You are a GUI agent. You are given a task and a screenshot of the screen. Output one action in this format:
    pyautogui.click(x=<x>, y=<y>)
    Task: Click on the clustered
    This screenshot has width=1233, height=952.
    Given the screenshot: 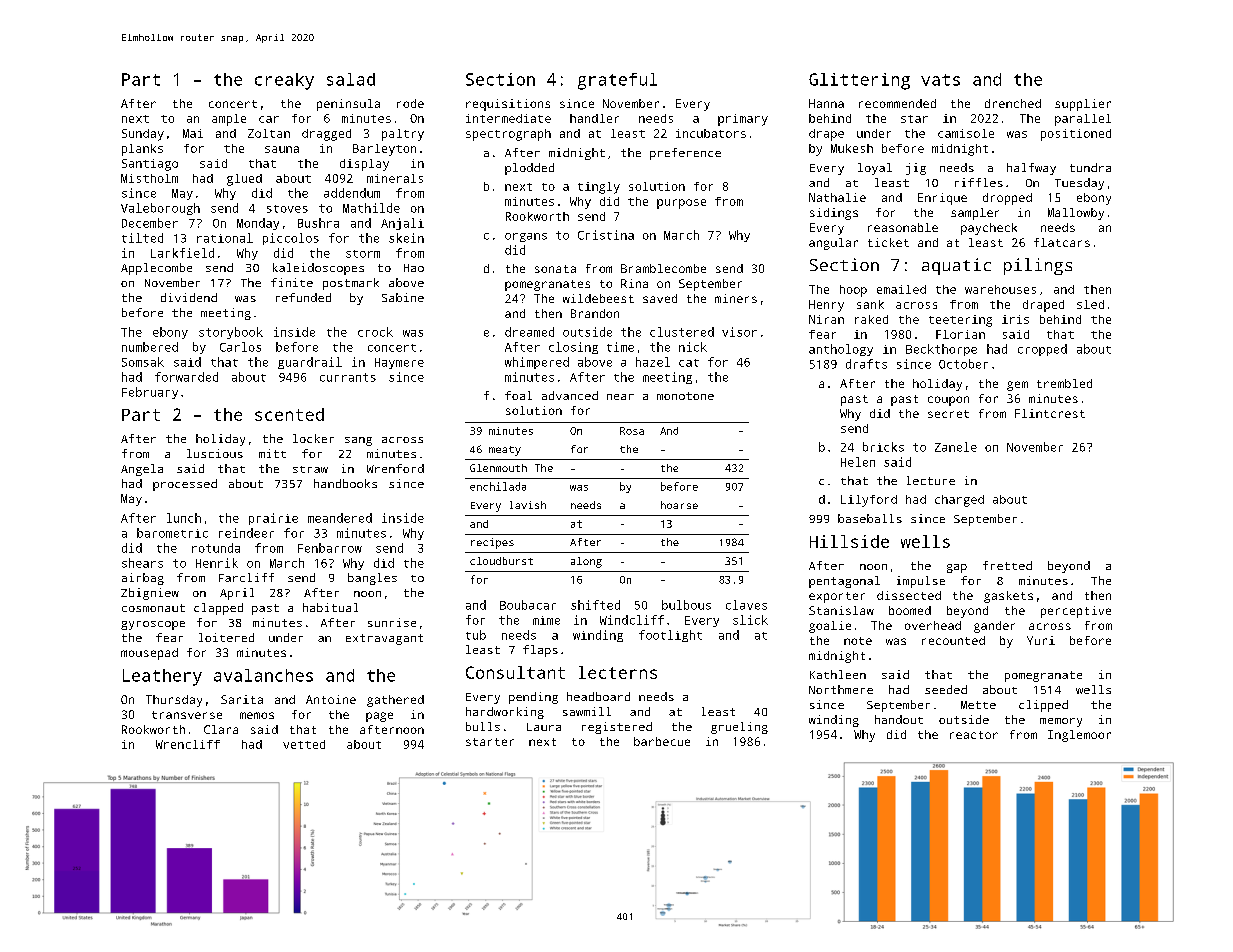 What is the action you would take?
    pyautogui.click(x=682, y=332)
